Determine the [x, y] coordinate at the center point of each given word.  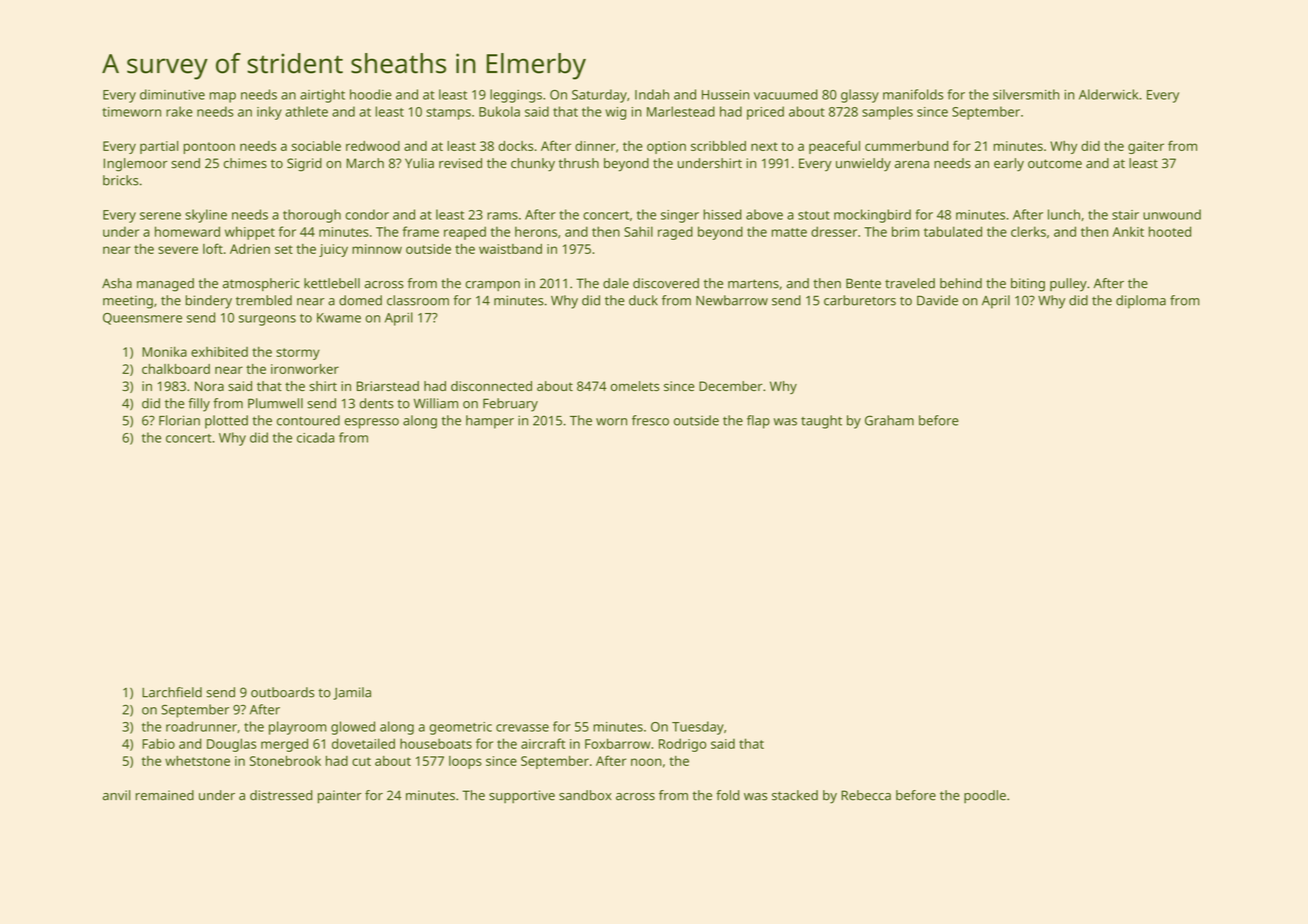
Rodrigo [682, 745]
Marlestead [681, 111]
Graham [889, 420]
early [1009, 165]
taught [821, 422]
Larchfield [172, 692]
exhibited [219, 351]
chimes [245, 163]
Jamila [352, 693]
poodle [985, 796]
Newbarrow [732, 300]
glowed [353, 728]
